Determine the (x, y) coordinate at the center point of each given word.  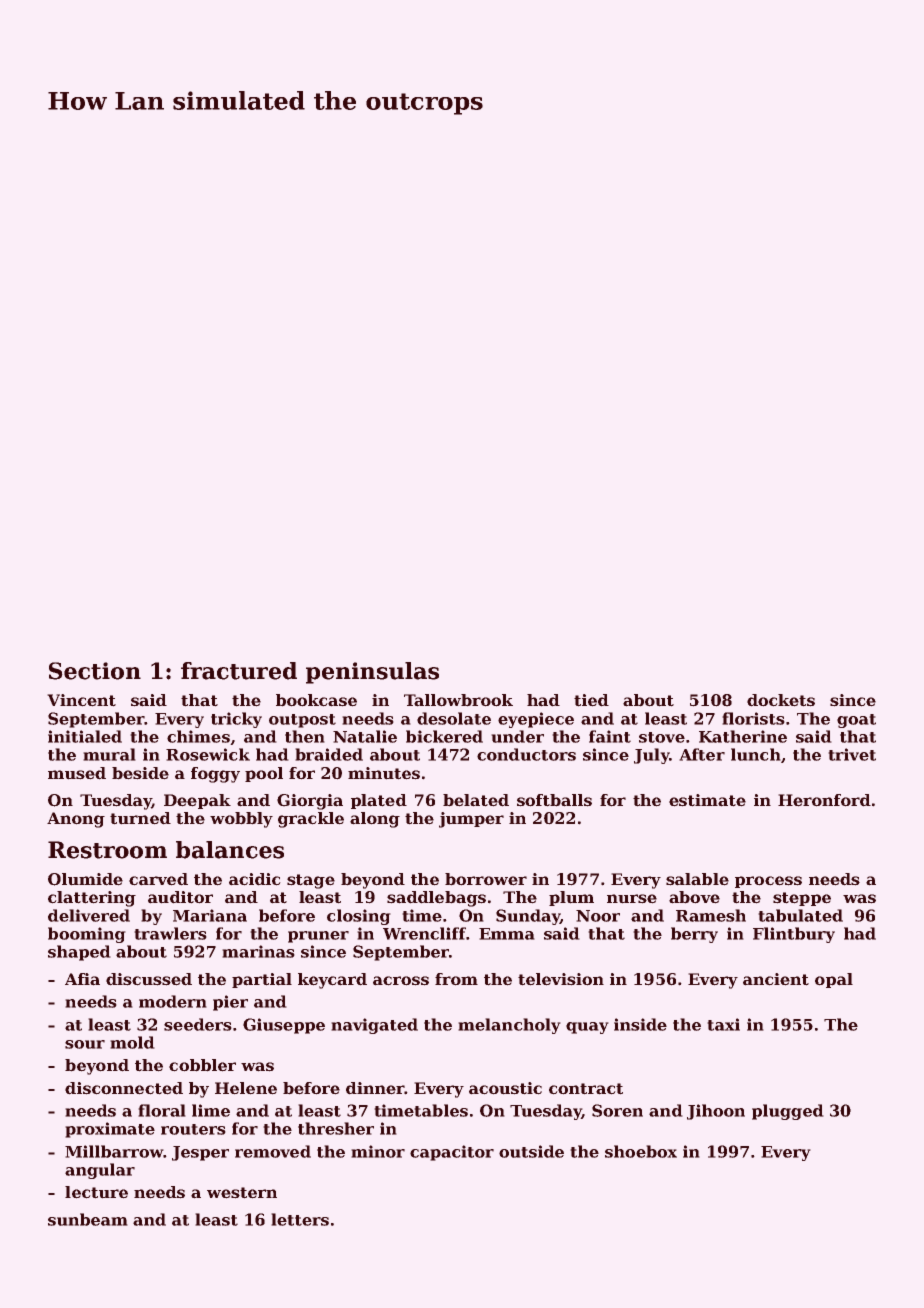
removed (273, 1151)
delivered (89, 915)
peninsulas (372, 673)
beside (140, 773)
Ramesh (711, 915)
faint (610, 736)
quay (587, 1028)
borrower (486, 879)
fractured (239, 671)
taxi (723, 1024)
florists (753, 718)
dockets (781, 700)
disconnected (124, 1088)
